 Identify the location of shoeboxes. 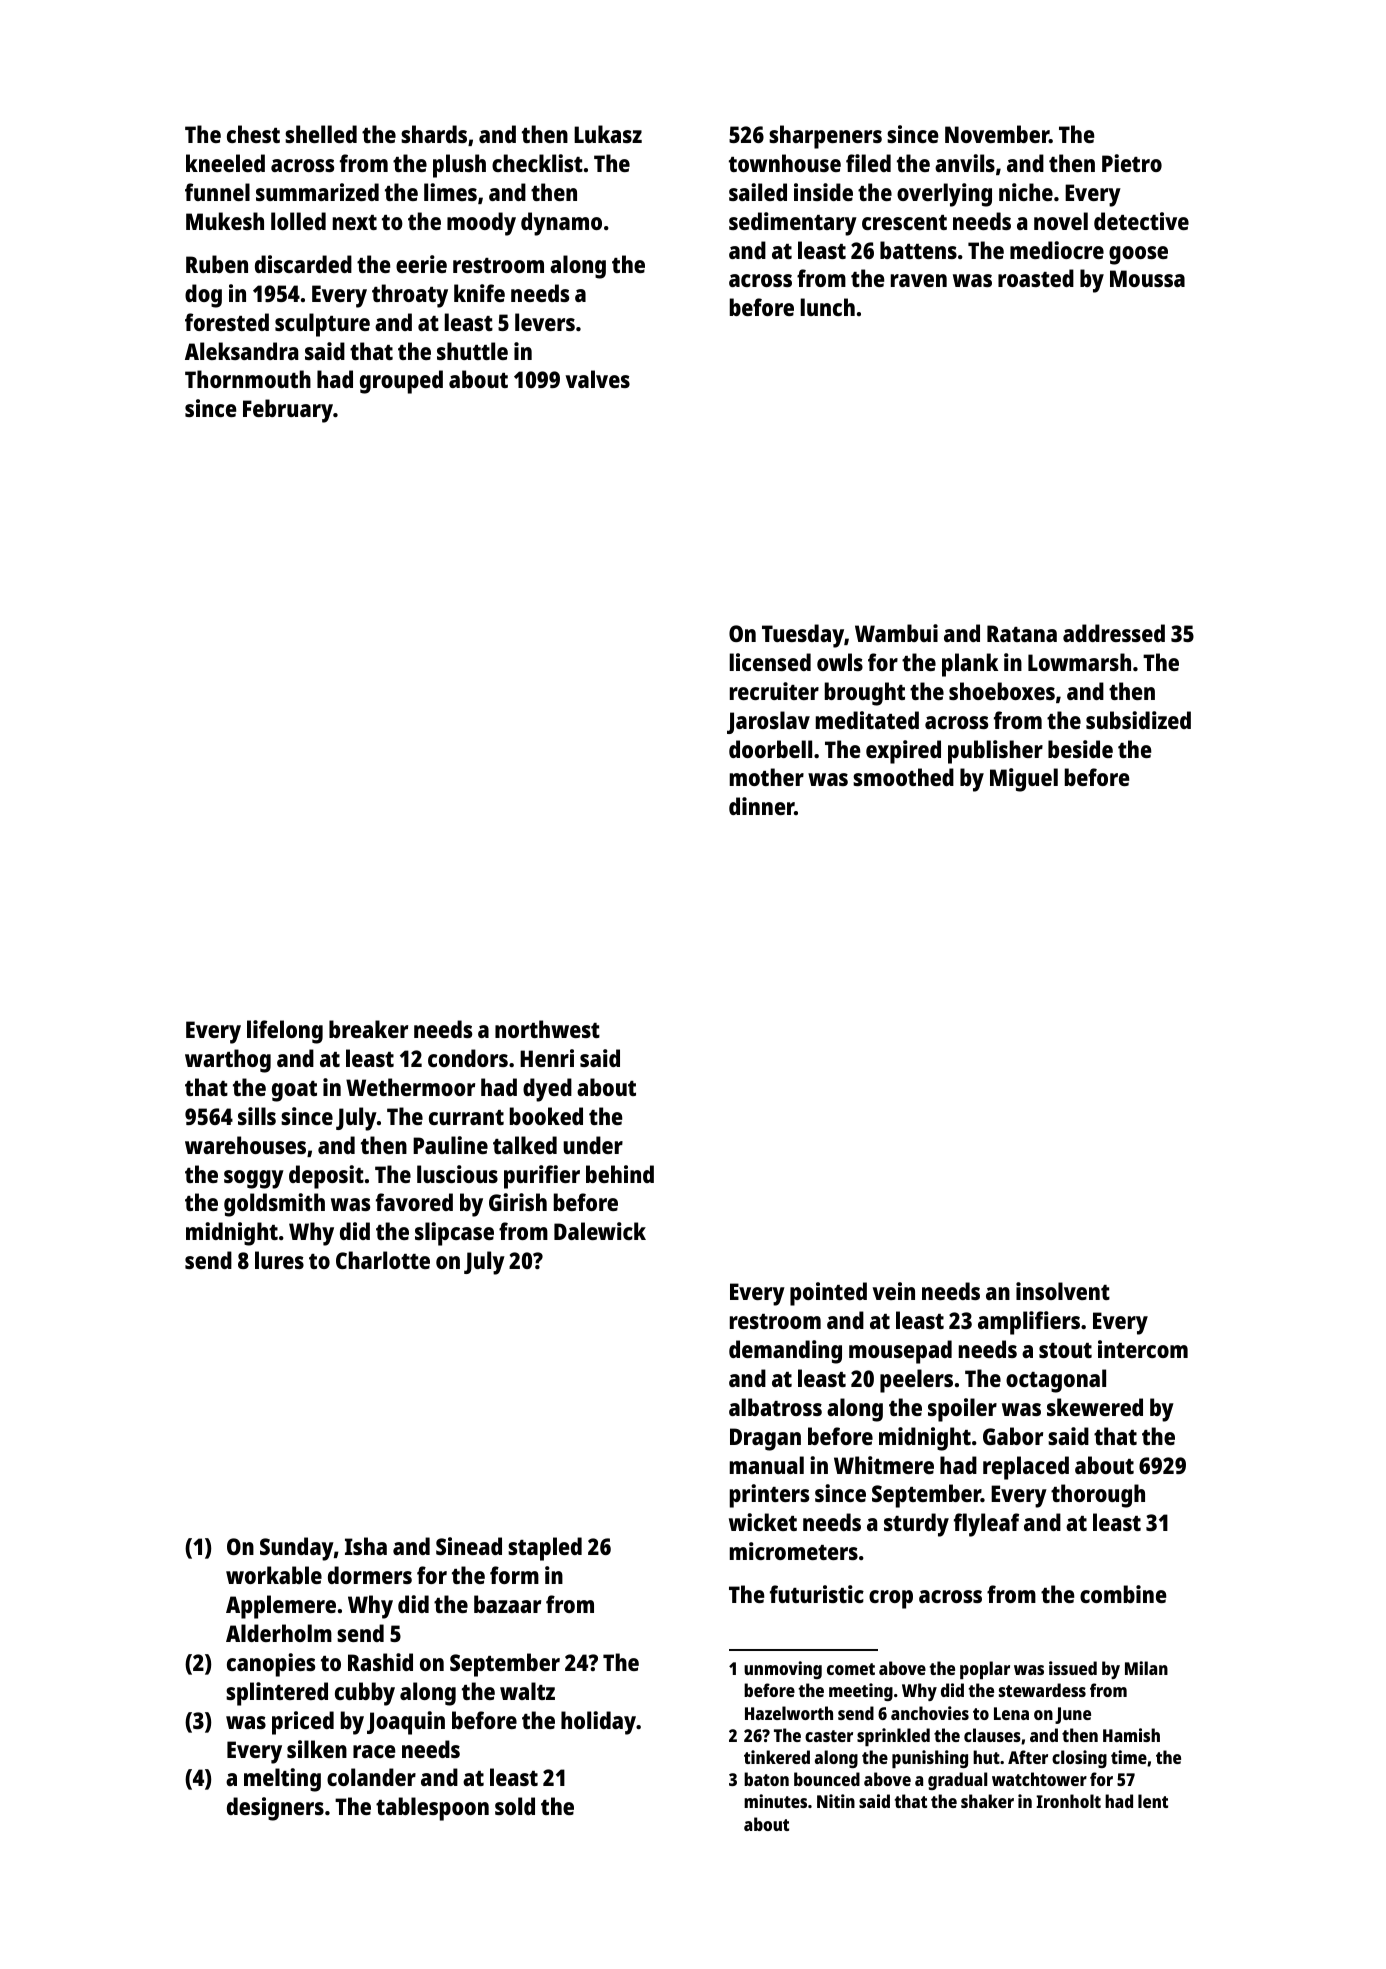
(1002, 691).
